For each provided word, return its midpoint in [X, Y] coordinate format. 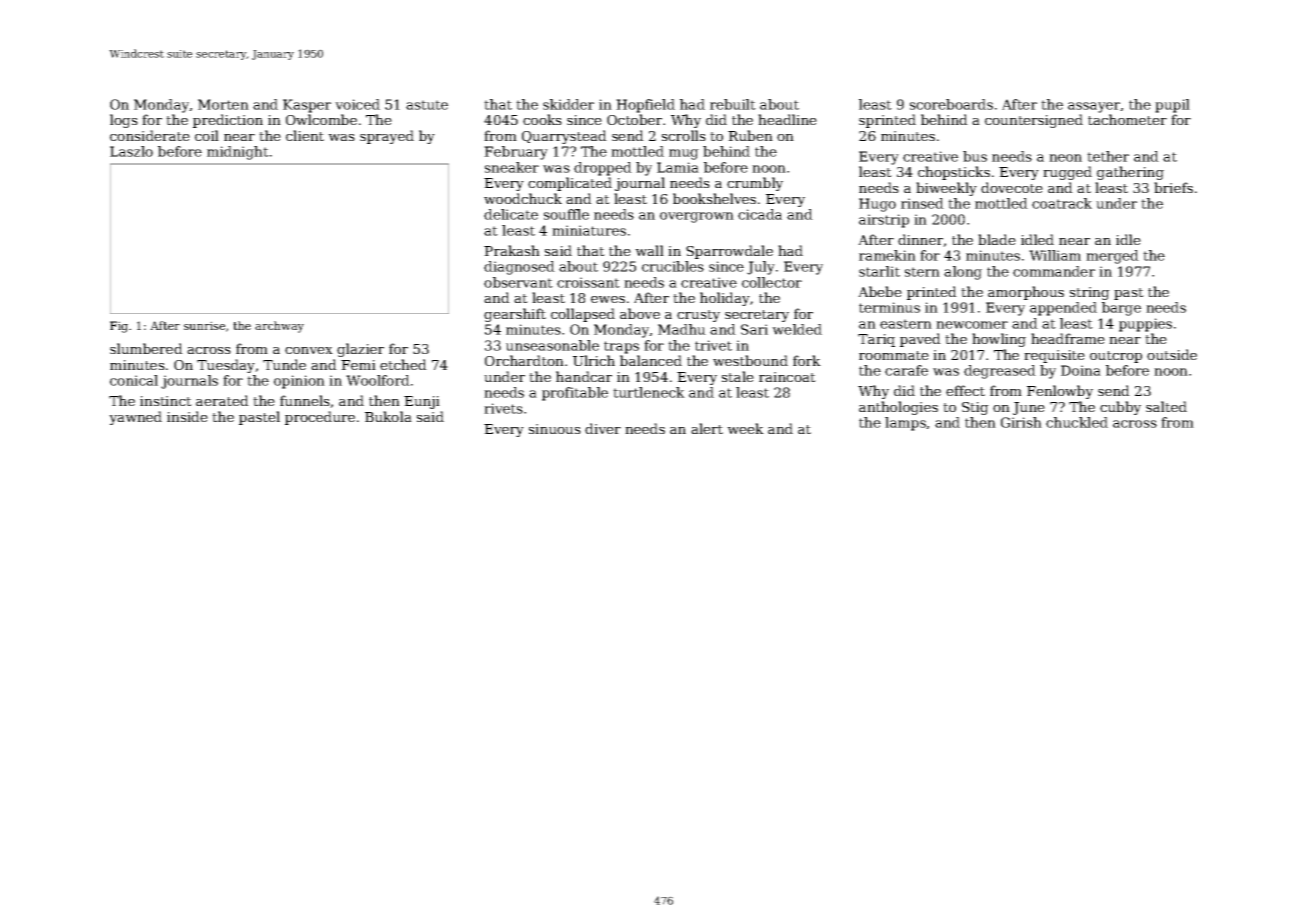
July [761, 268]
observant [518, 282]
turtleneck [649, 392]
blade [997, 239]
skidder [568, 104]
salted [1166, 406]
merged [1112, 257]
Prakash [512, 250]
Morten [223, 104]
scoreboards [951, 104]
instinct [166, 401]
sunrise [204, 325]
